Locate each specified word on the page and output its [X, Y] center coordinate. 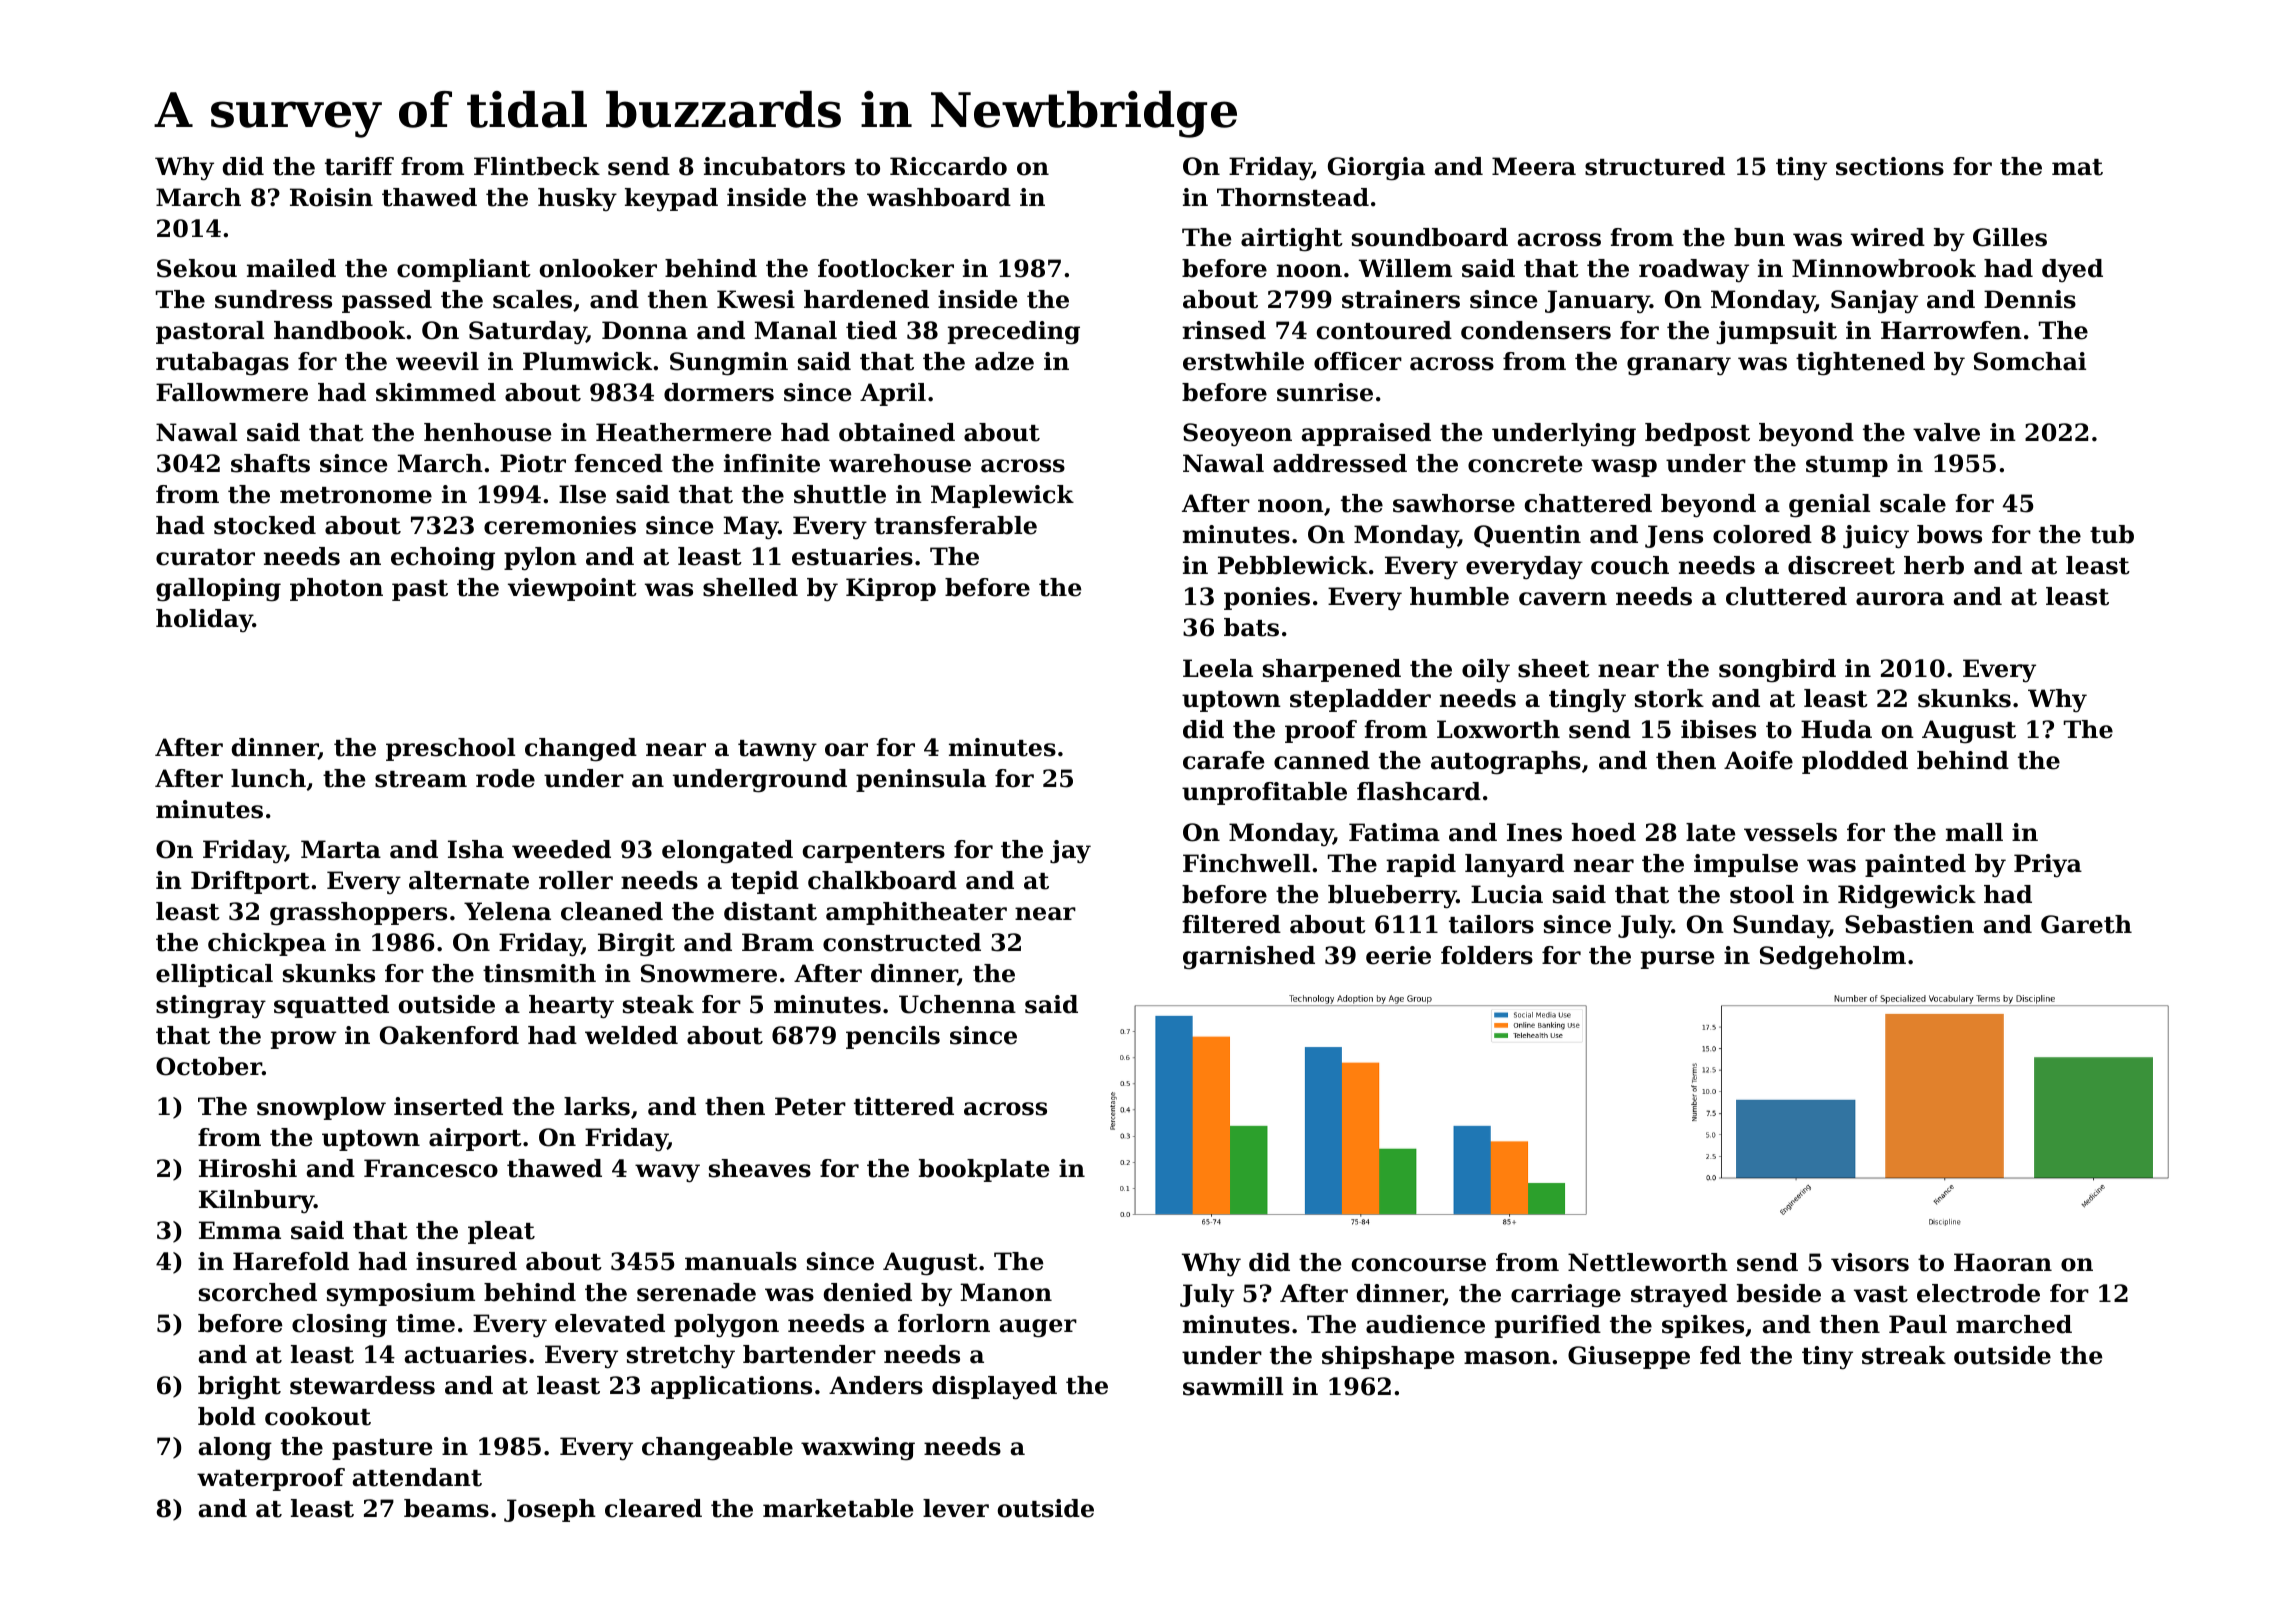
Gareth [2086, 924]
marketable [838, 1508]
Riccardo [948, 166]
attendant [417, 1477]
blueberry [1392, 897]
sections [1890, 166]
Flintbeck [537, 166]
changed [581, 750]
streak [1904, 1355]
